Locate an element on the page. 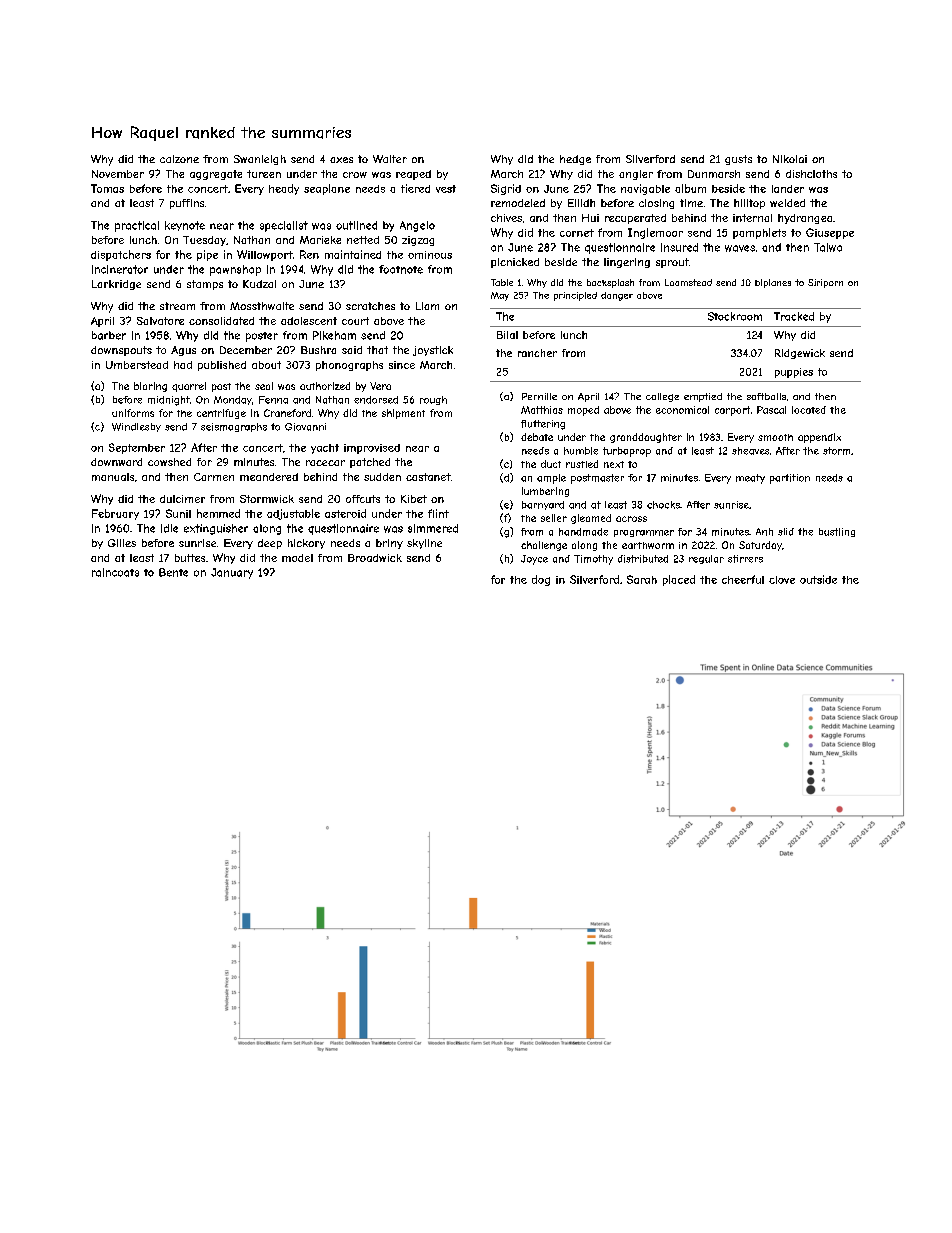 Image resolution: width=952 pixels, height=1233 pixels. Walter is located at coordinates (390, 159).
